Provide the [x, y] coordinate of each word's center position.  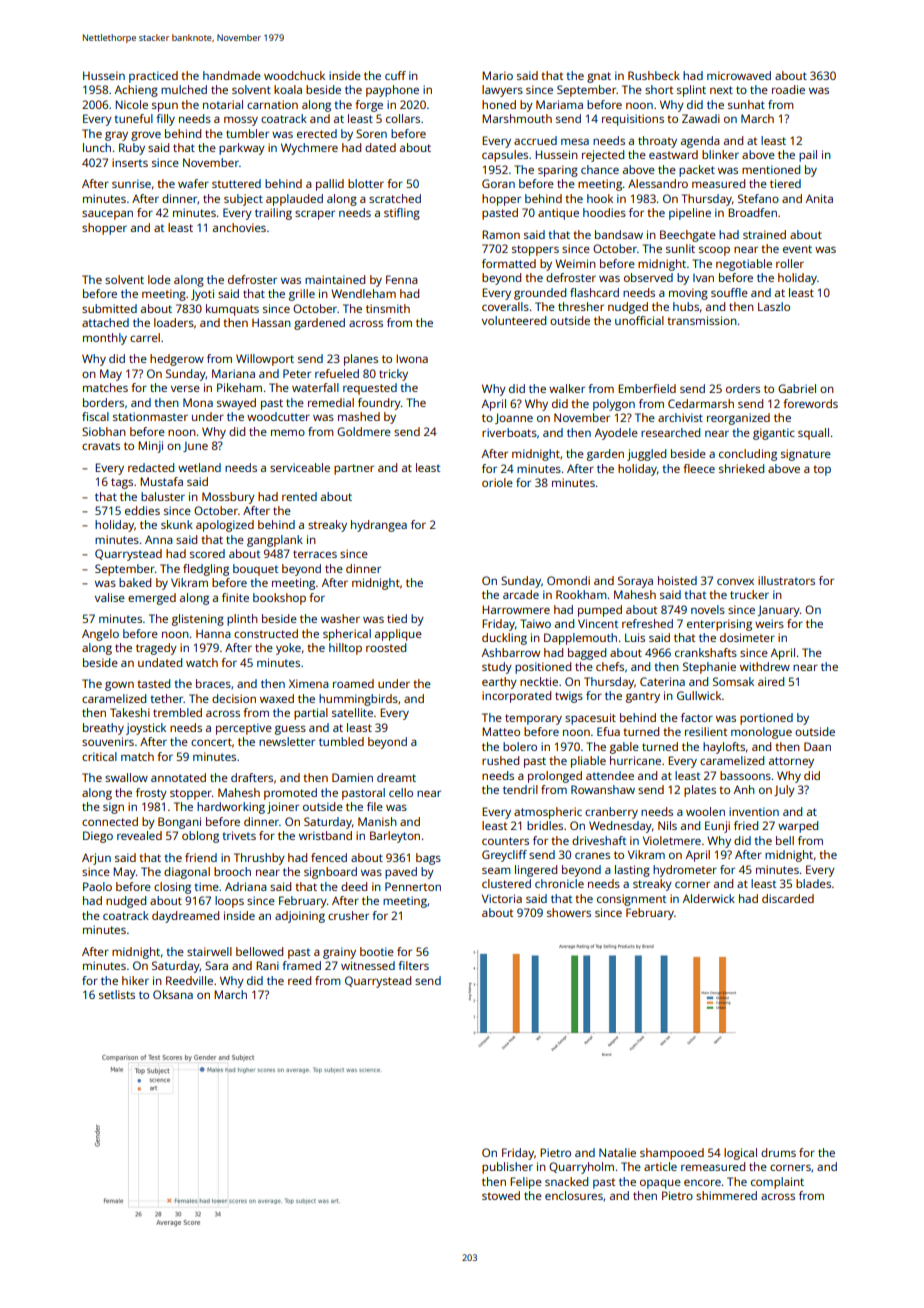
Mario [497, 75]
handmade [232, 75]
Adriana [246, 886]
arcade [521, 594]
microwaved [739, 75]
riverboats [509, 432]
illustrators [786, 580]
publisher [507, 1168]
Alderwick [709, 898]
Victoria [502, 898]
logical [740, 1154]
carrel [145, 337]
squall [813, 434]
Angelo [100, 635]
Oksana [173, 994]
